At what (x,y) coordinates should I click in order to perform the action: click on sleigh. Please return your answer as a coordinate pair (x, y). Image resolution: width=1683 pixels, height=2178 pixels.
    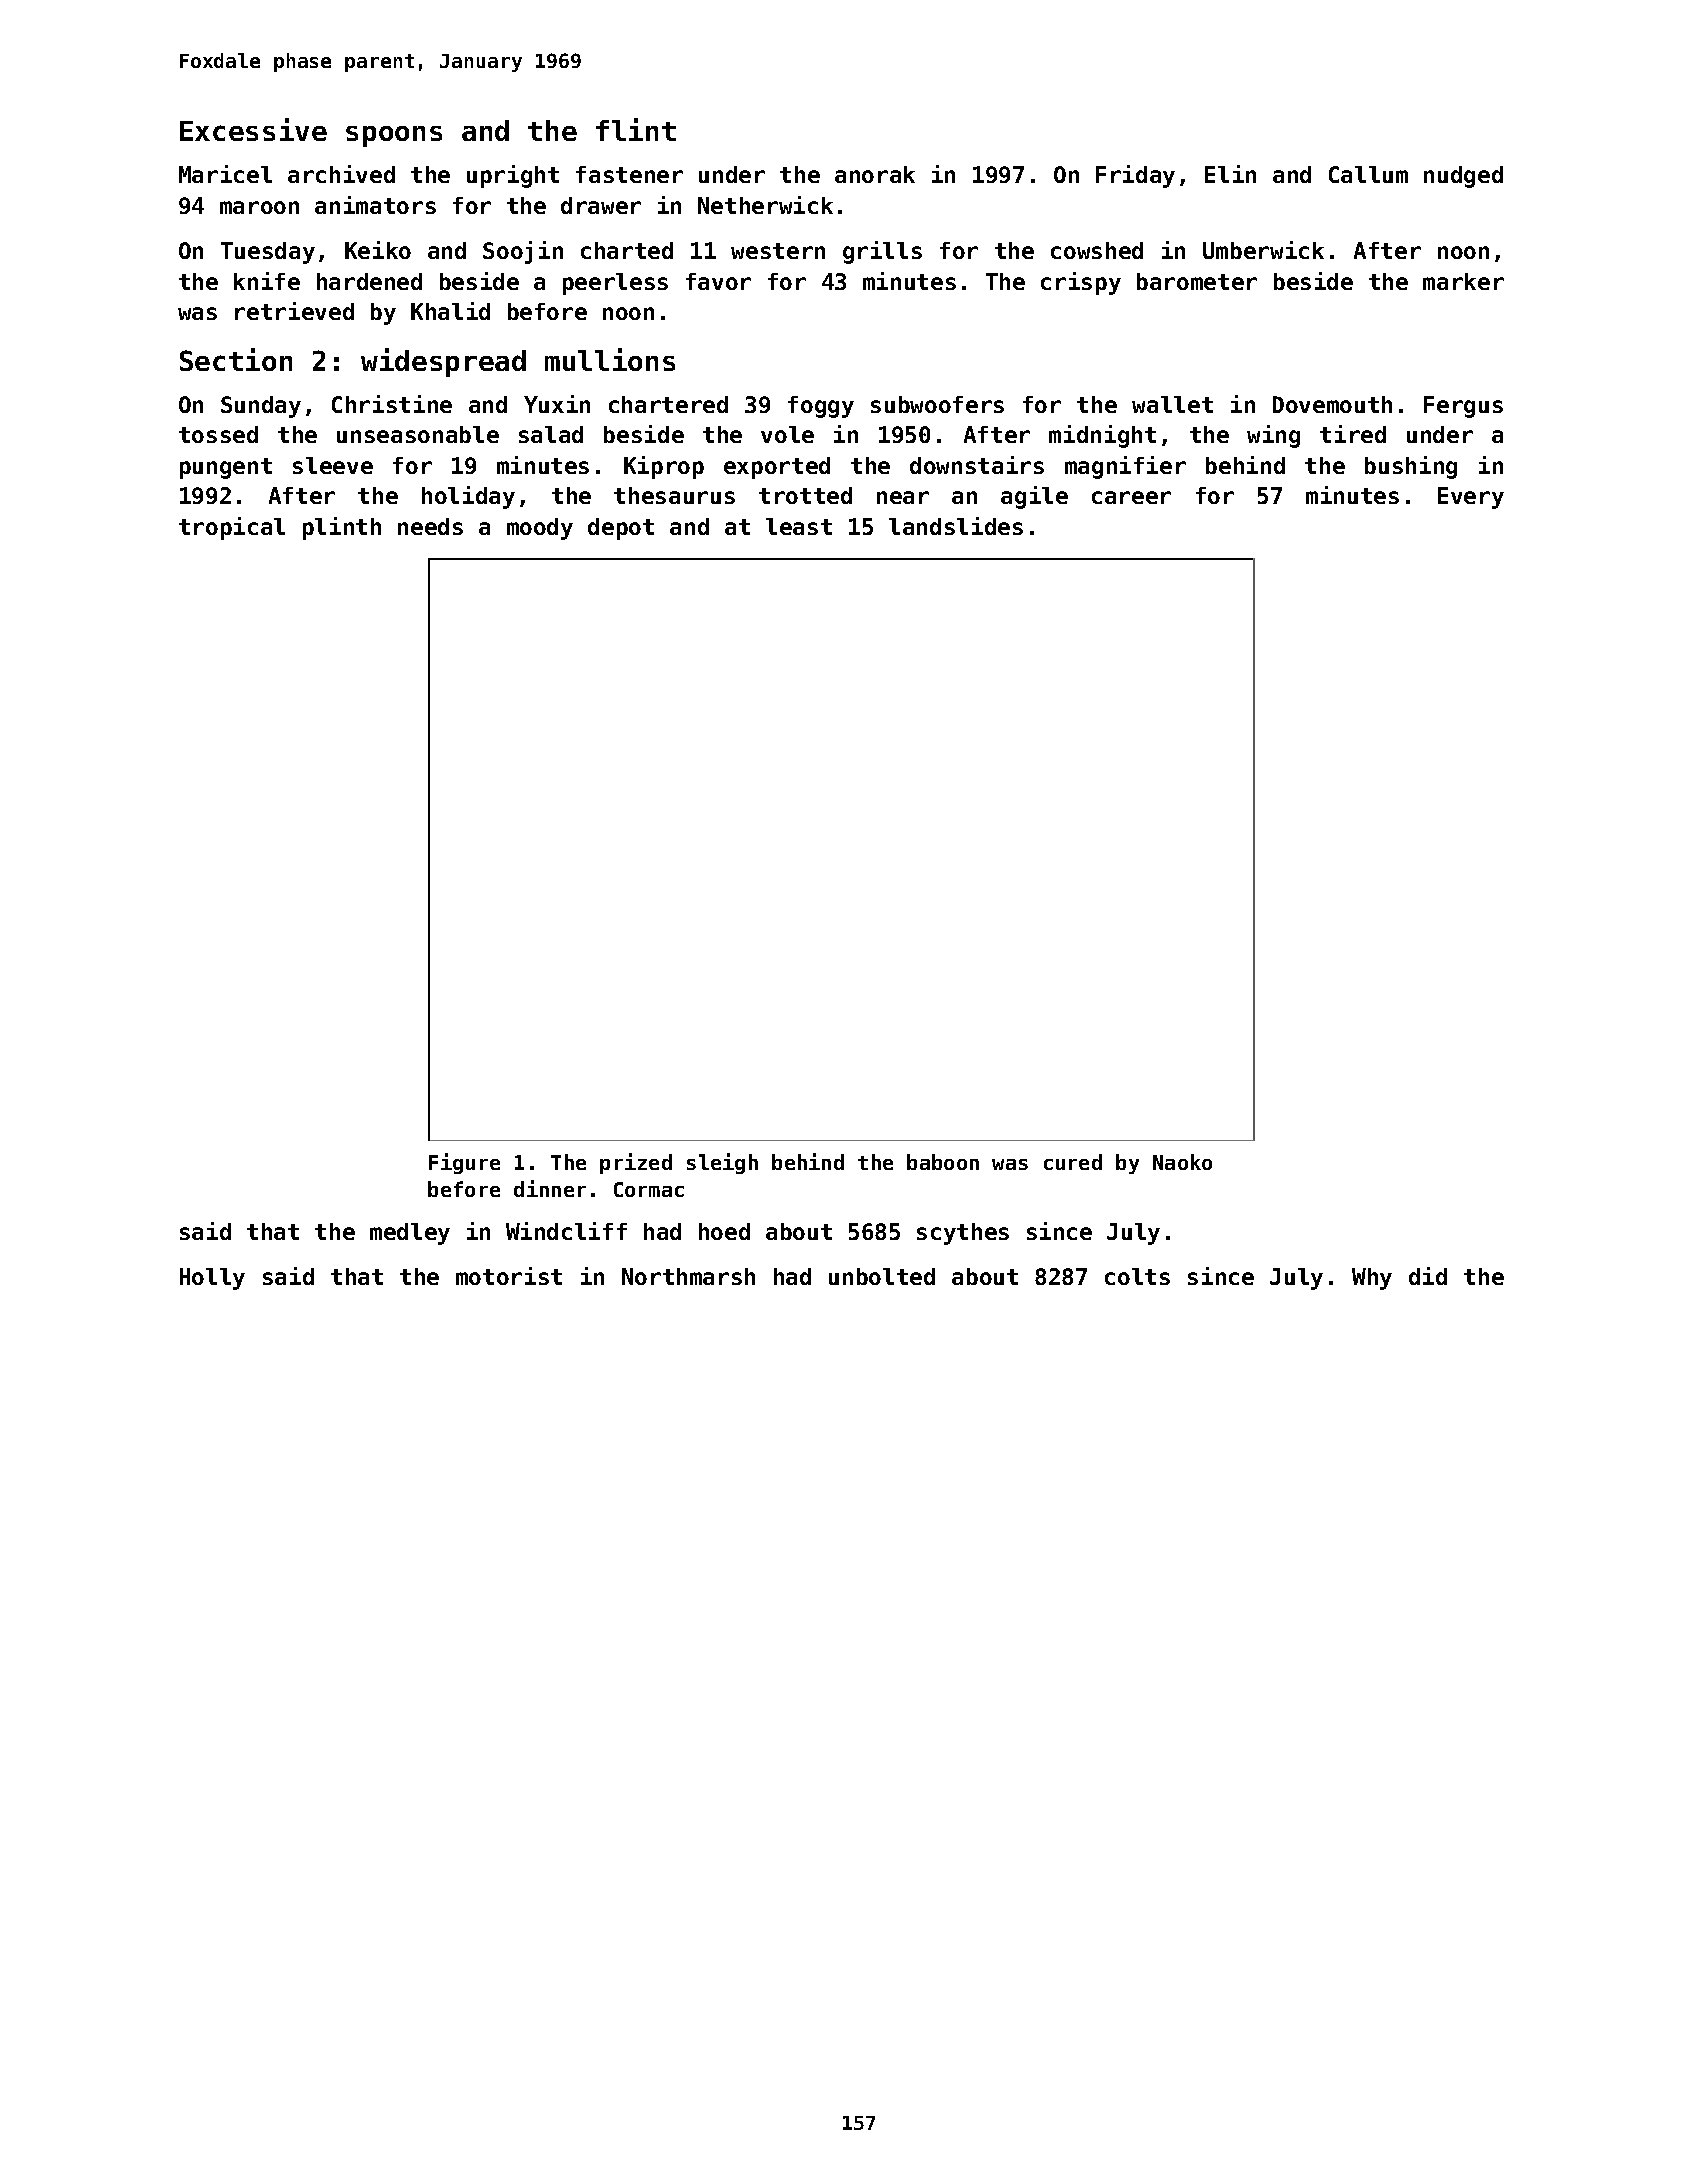
    Looking at the image, I should click on (722, 1163).
